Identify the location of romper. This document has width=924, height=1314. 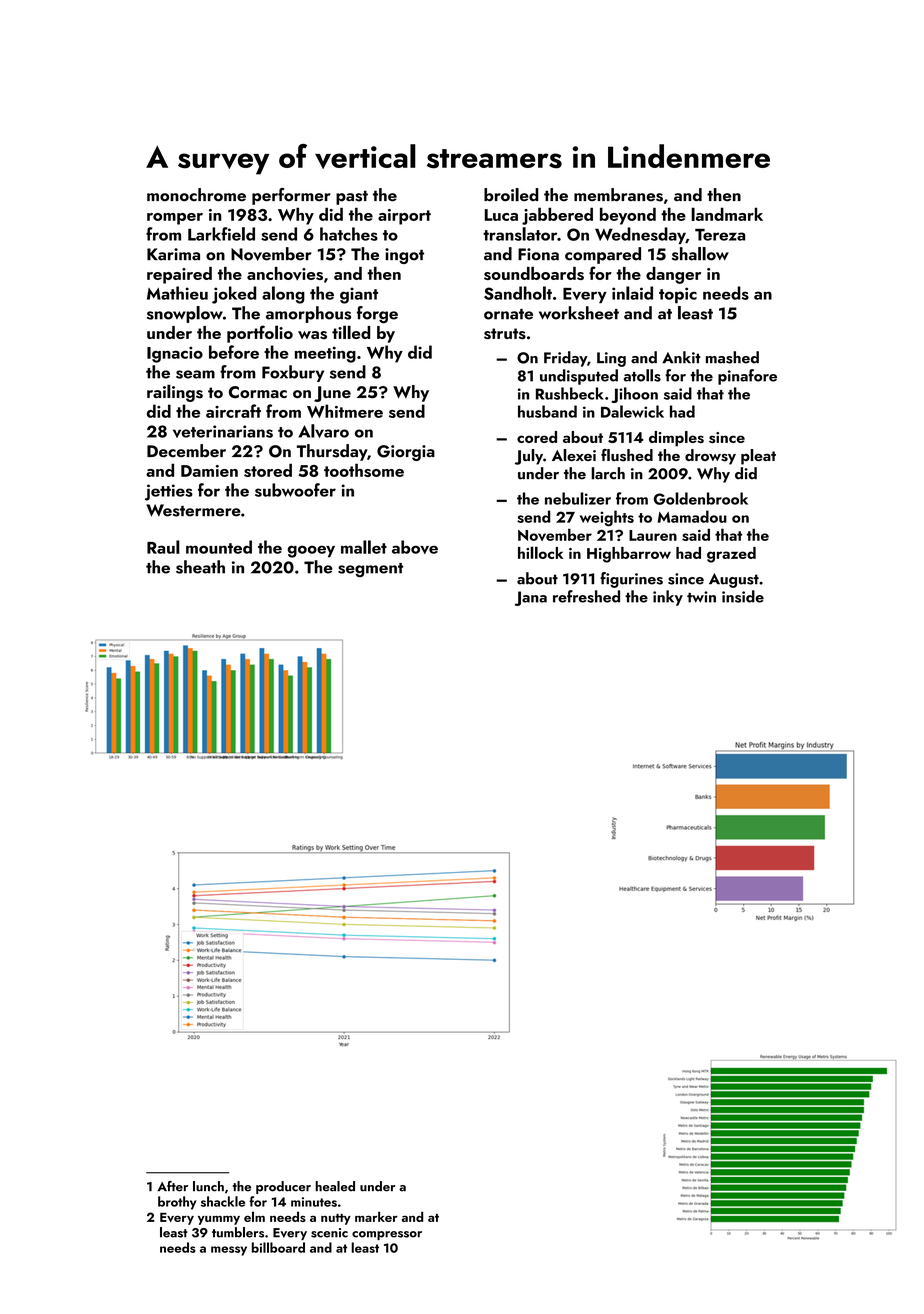
(175, 219).
